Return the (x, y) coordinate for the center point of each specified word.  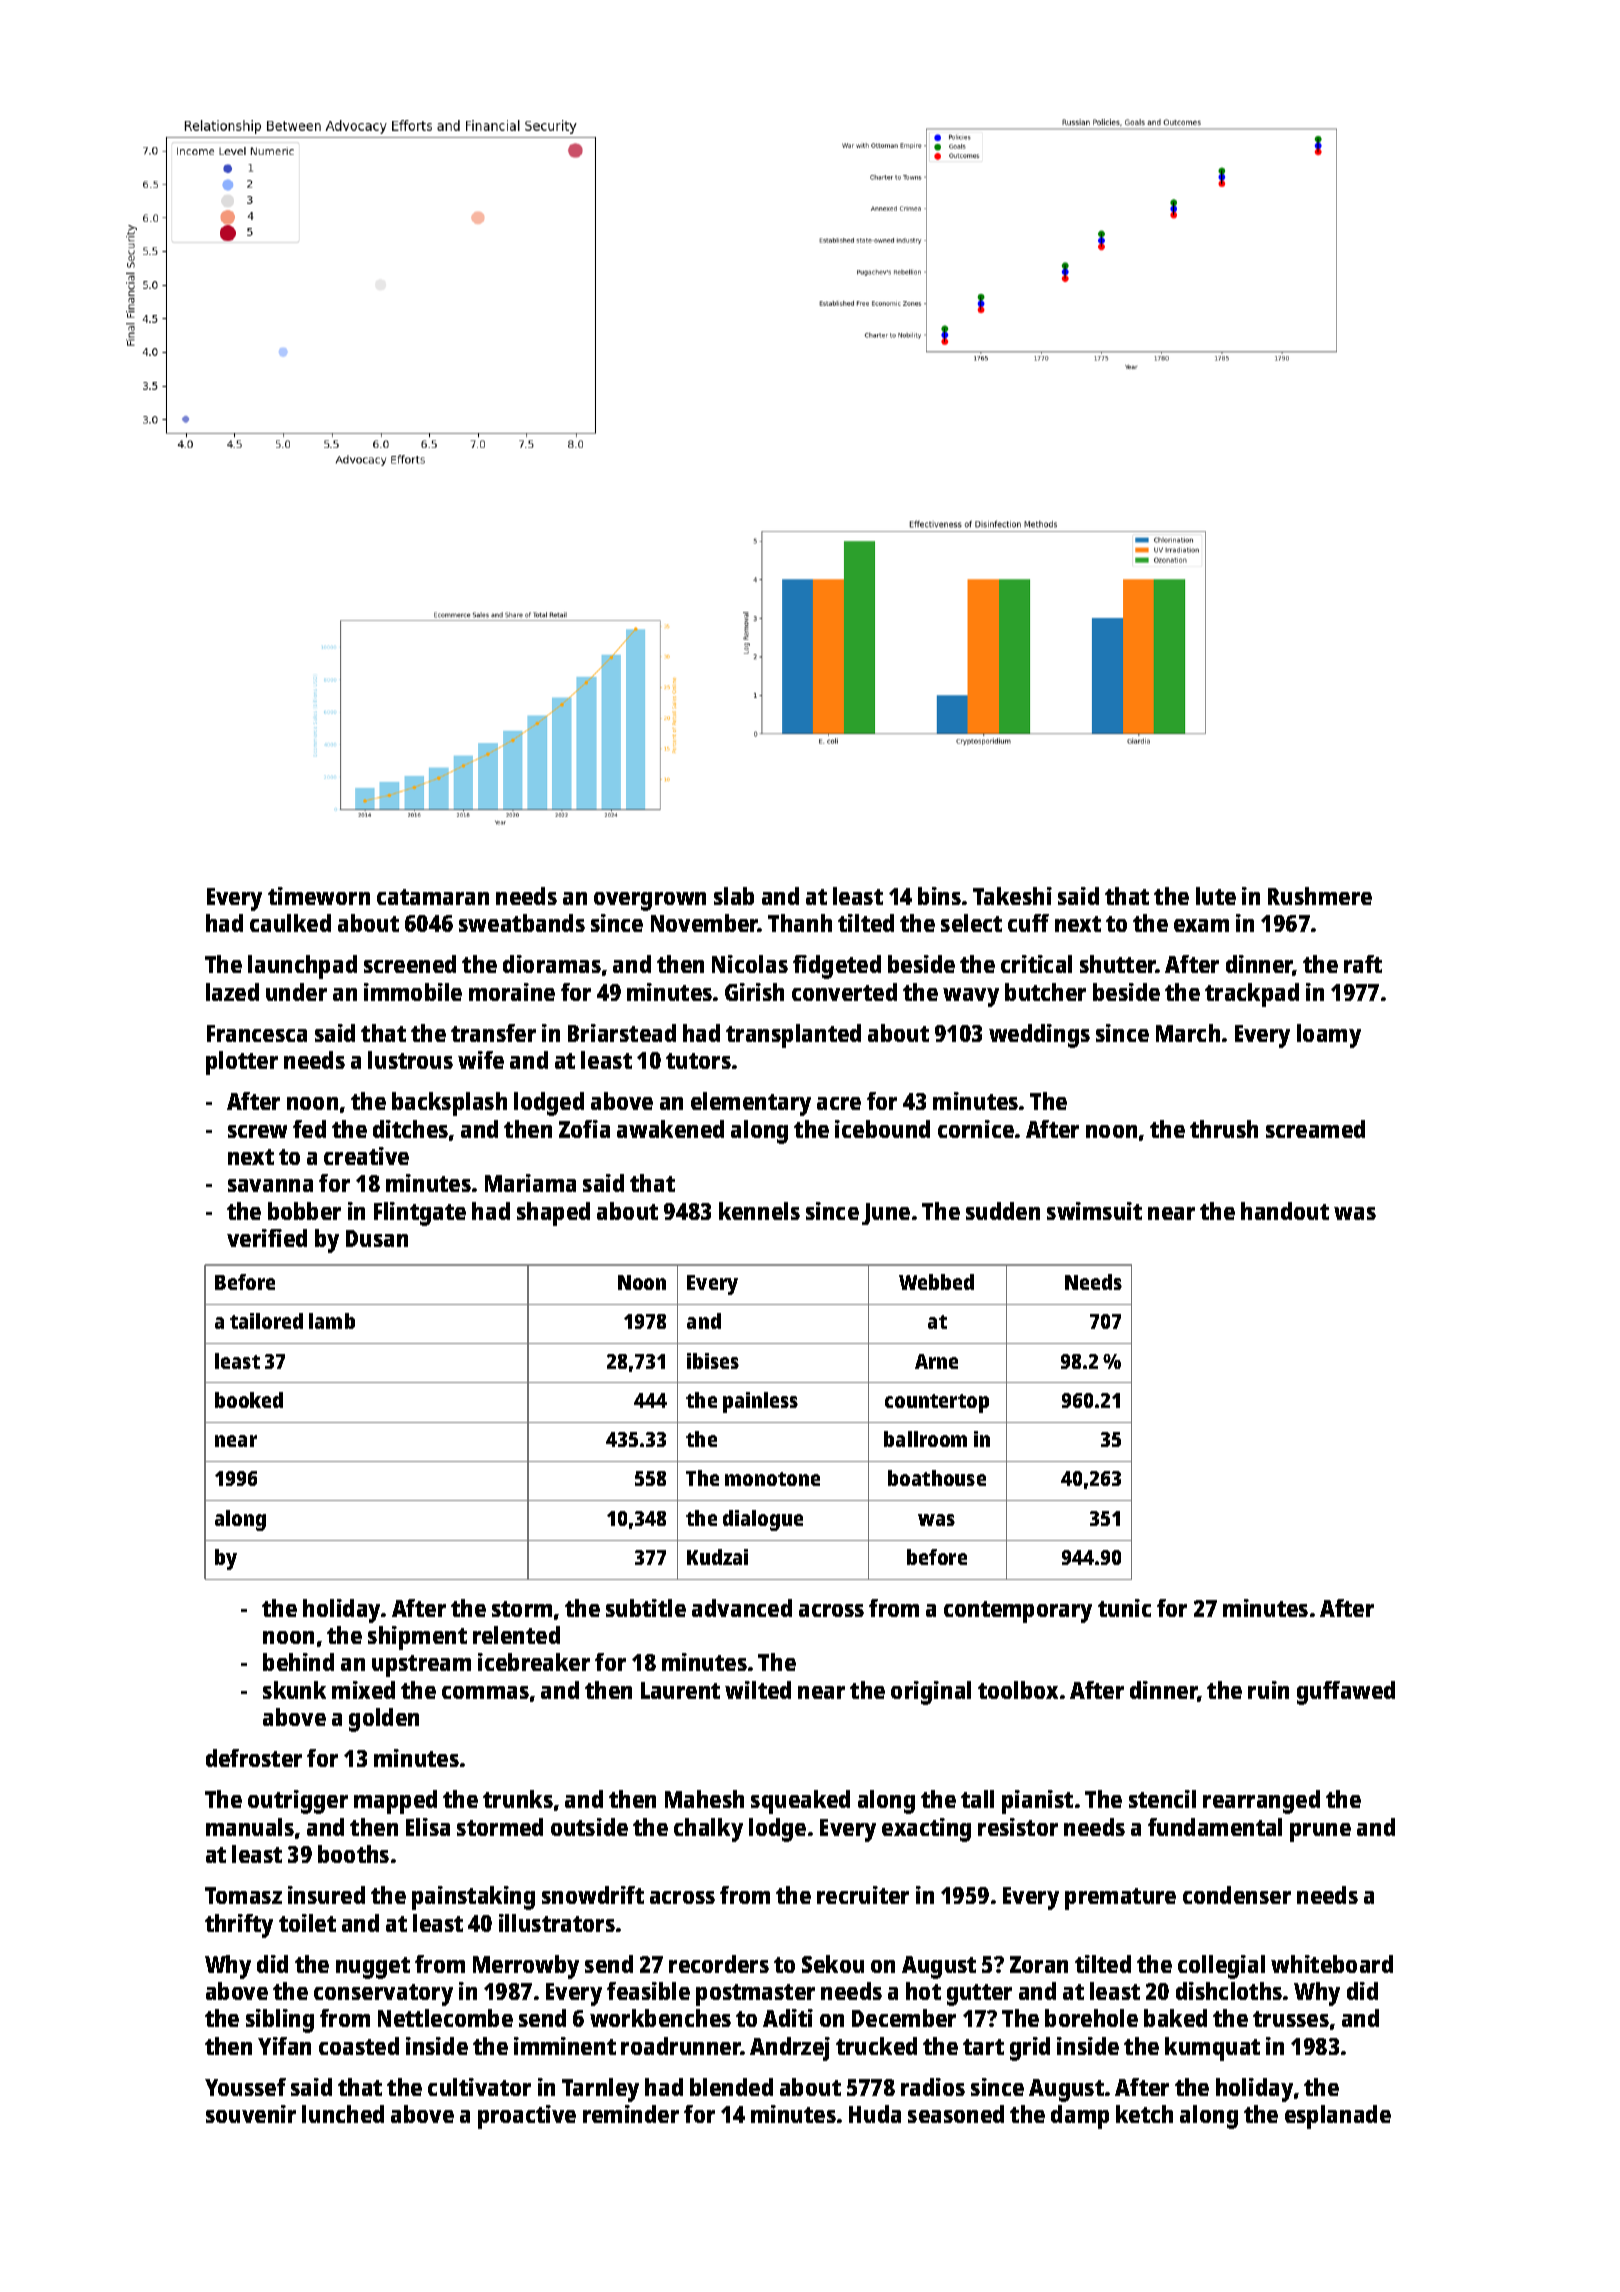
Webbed (936, 1282)
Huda (875, 2114)
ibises (713, 1361)
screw (257, 1131)
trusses (1291, 2019)
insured (326, 1895)
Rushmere (1320, 896)
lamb (332, 1321)
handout (1285, 1211)
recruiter (863, 1895)
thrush (1224, 1129)
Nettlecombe (445, 2018)
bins (939, 896)
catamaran (433, 897)
